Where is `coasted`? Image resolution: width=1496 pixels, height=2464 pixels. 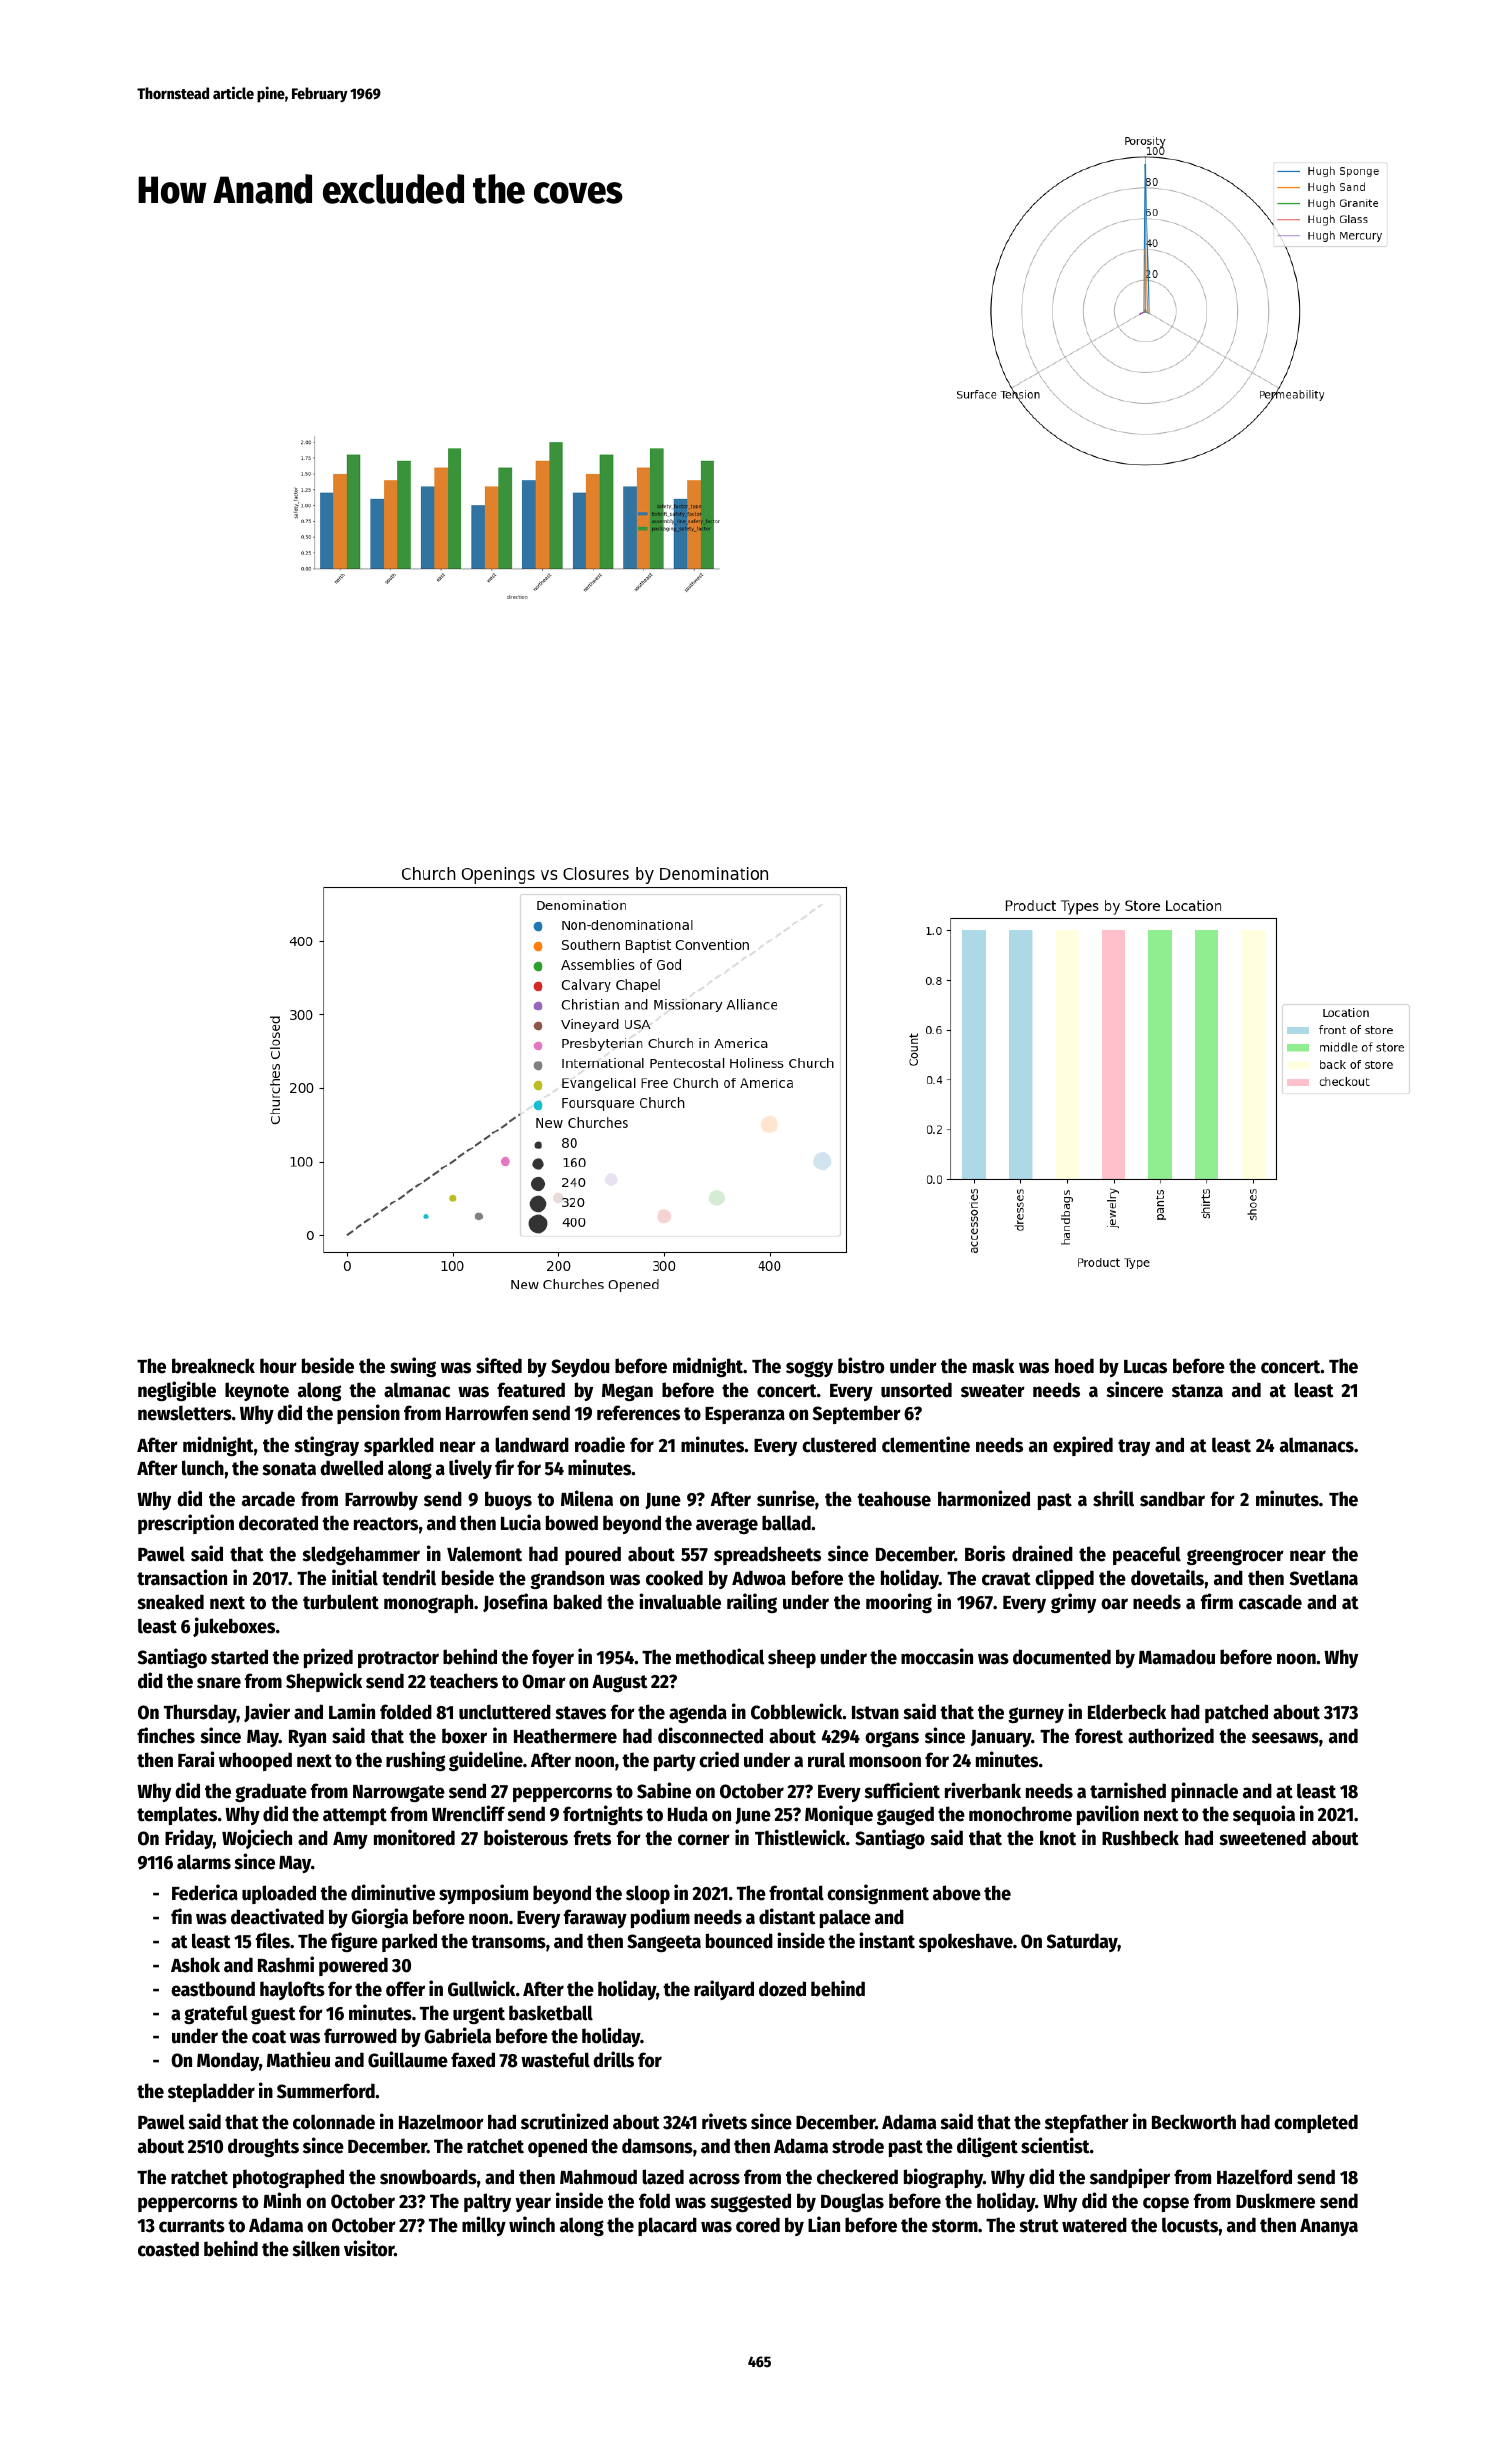 coasted is located at coordinates (168, 2249).
